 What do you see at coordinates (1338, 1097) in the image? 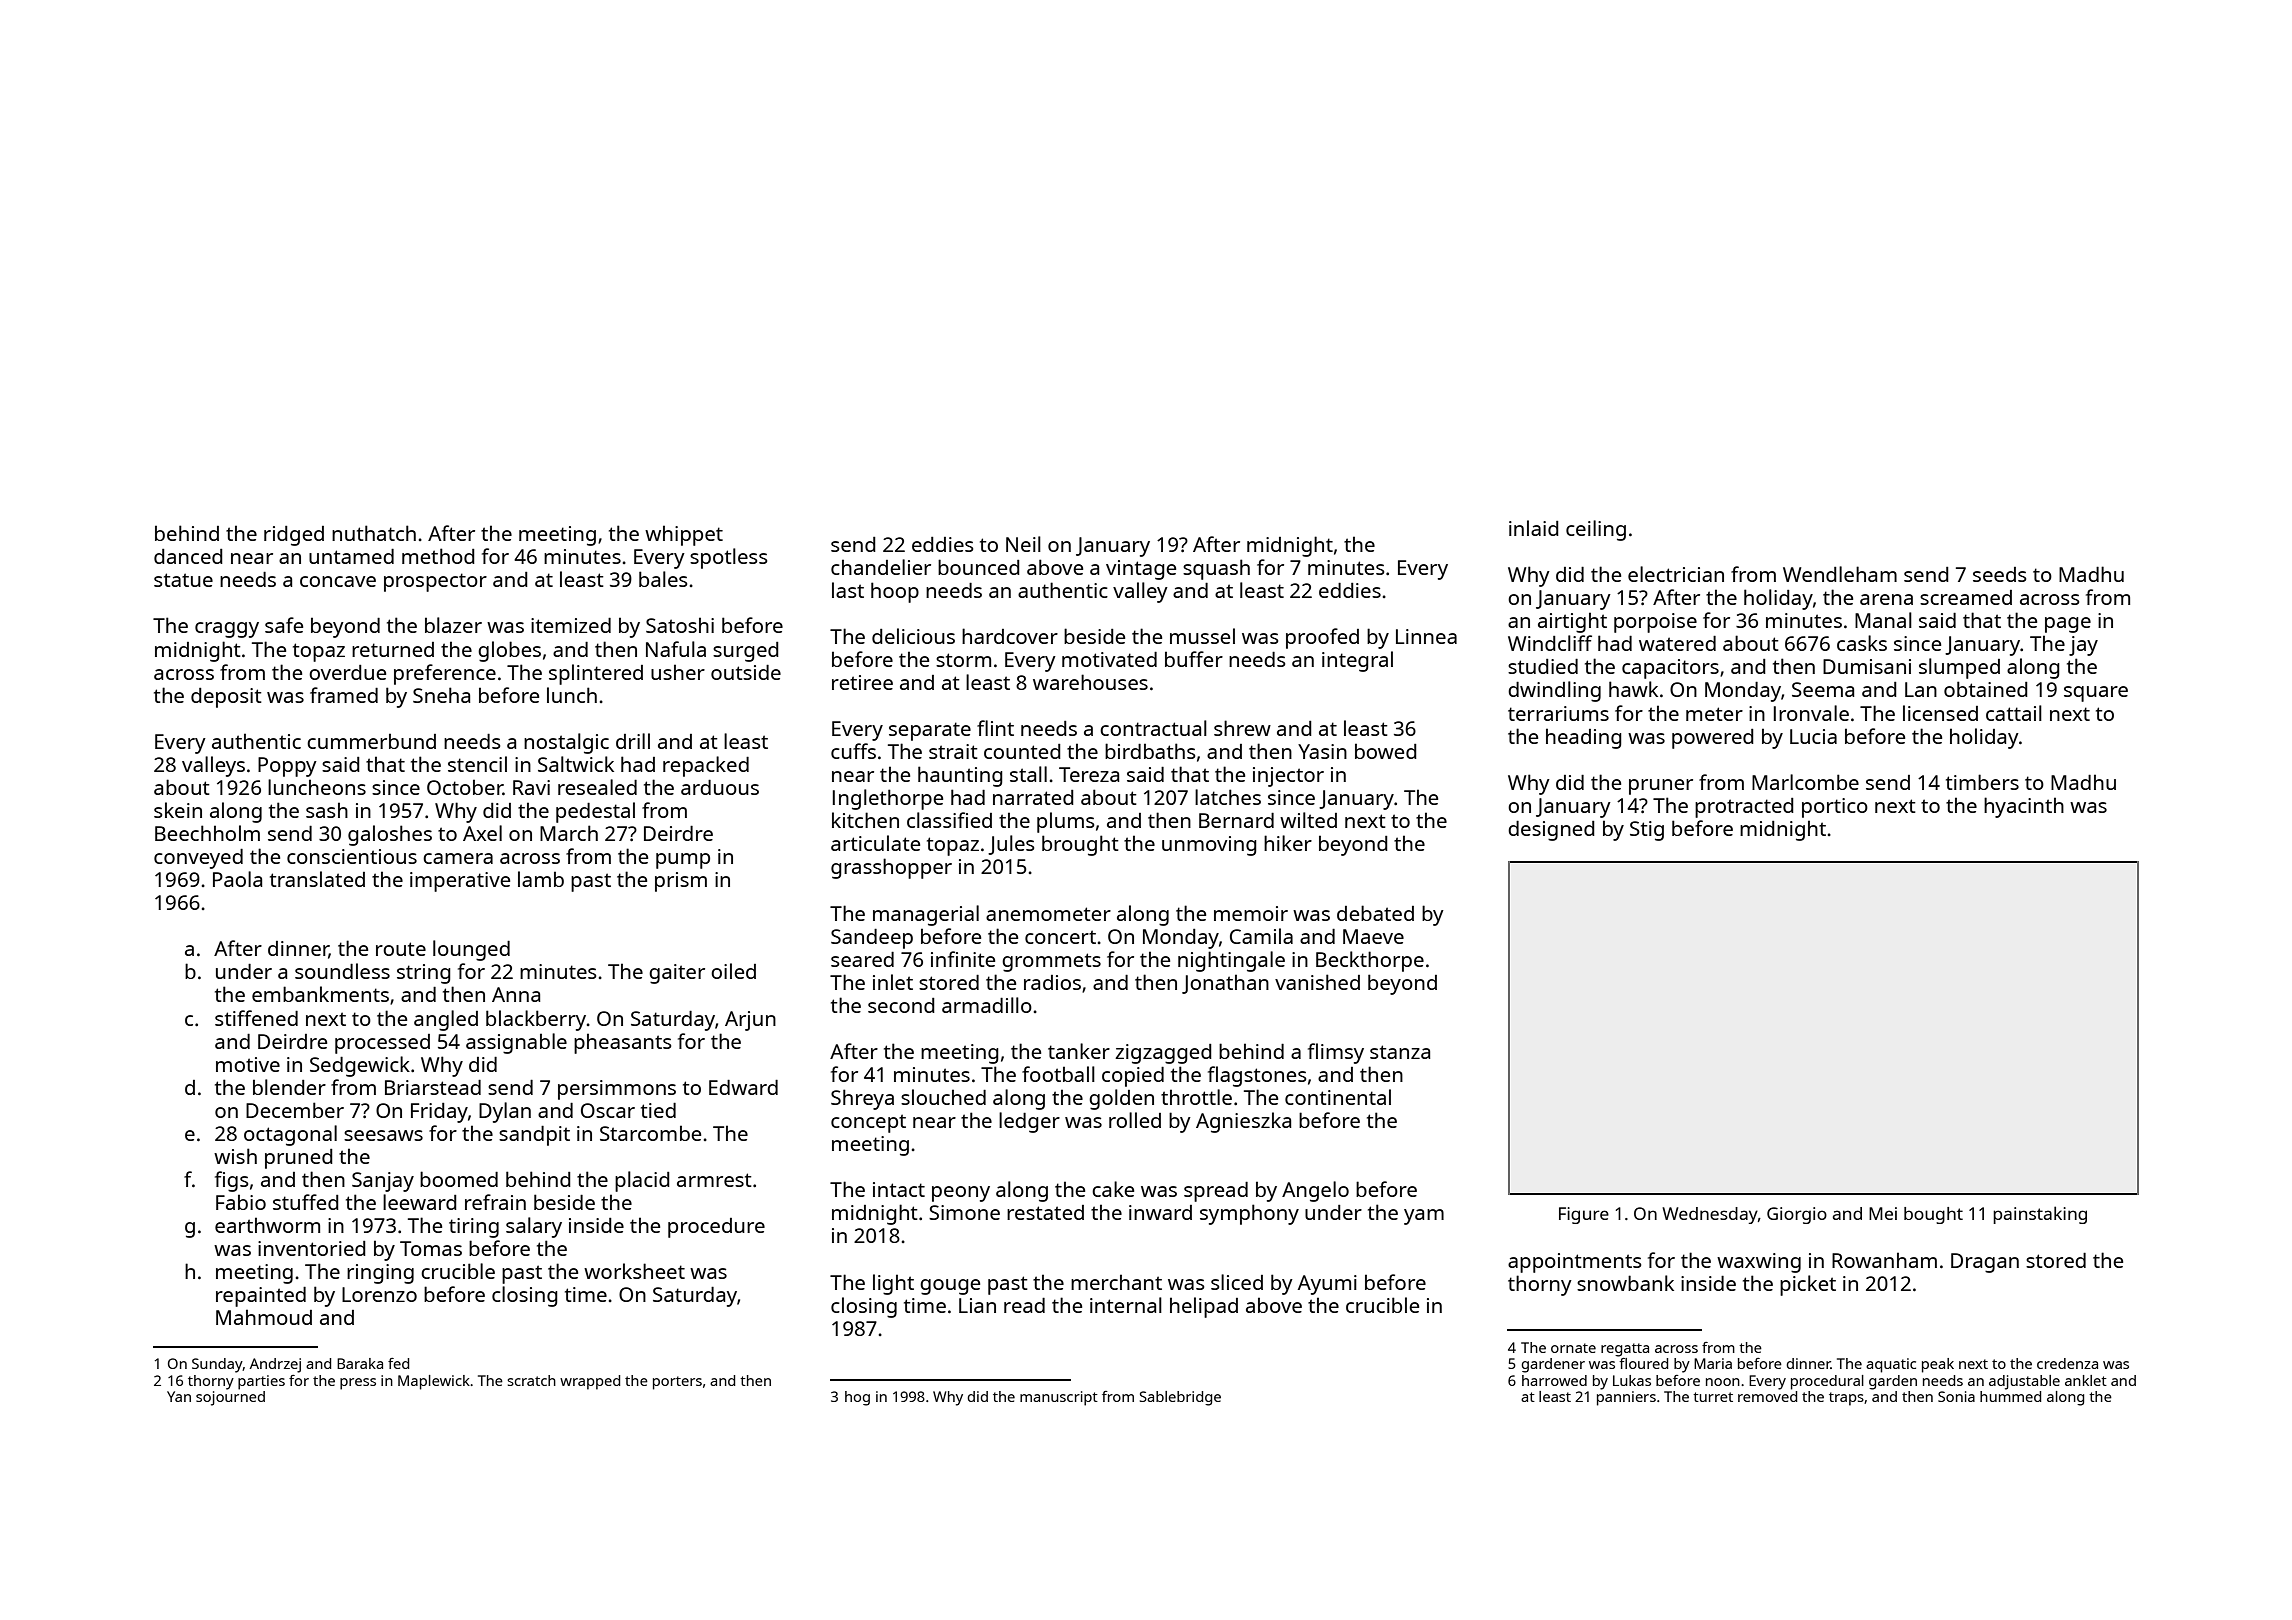
I see `continental` at bounding box center [1338, 1097].
